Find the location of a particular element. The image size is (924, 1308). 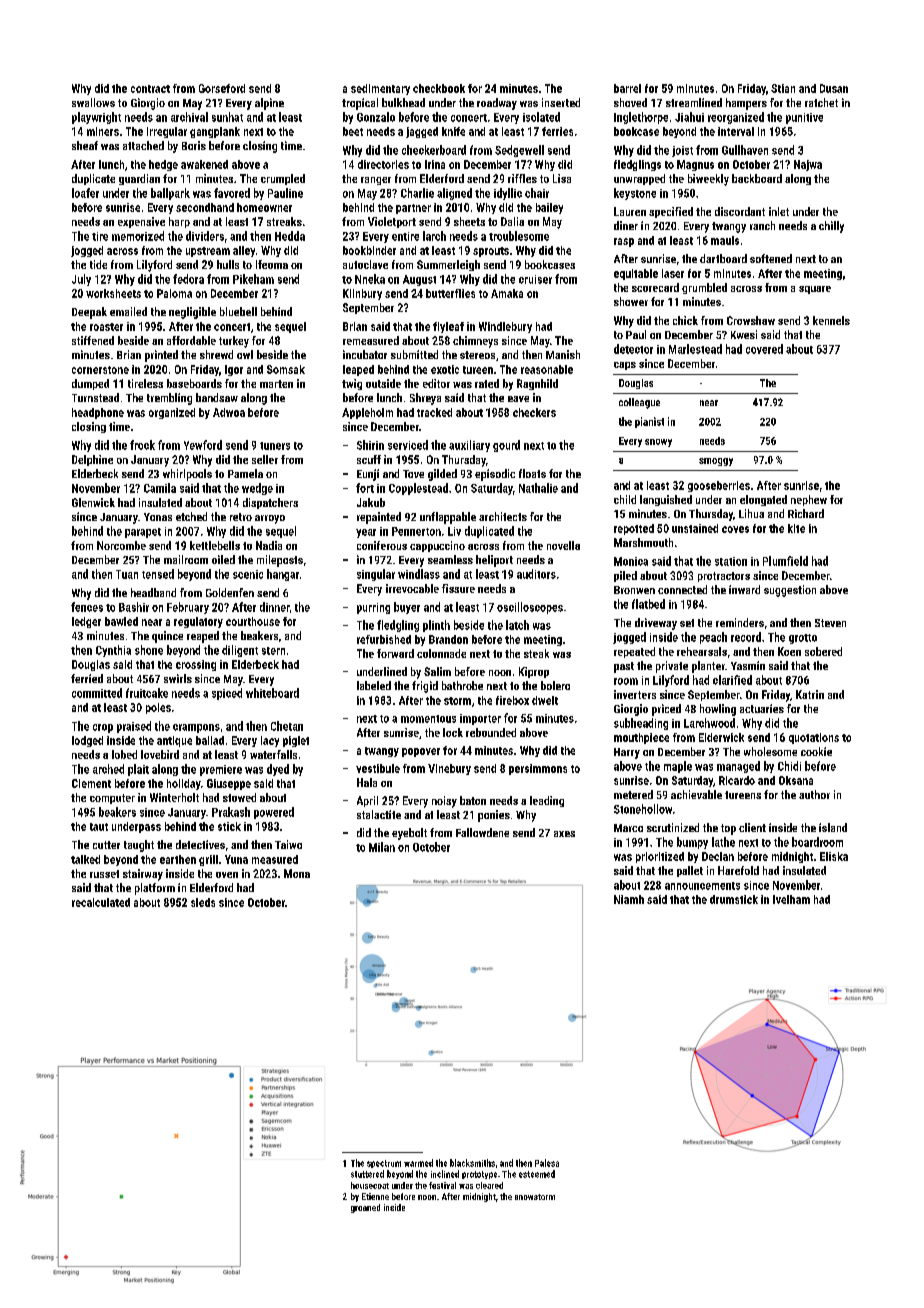

Fallowdene is located at coordinates (482, 832).
